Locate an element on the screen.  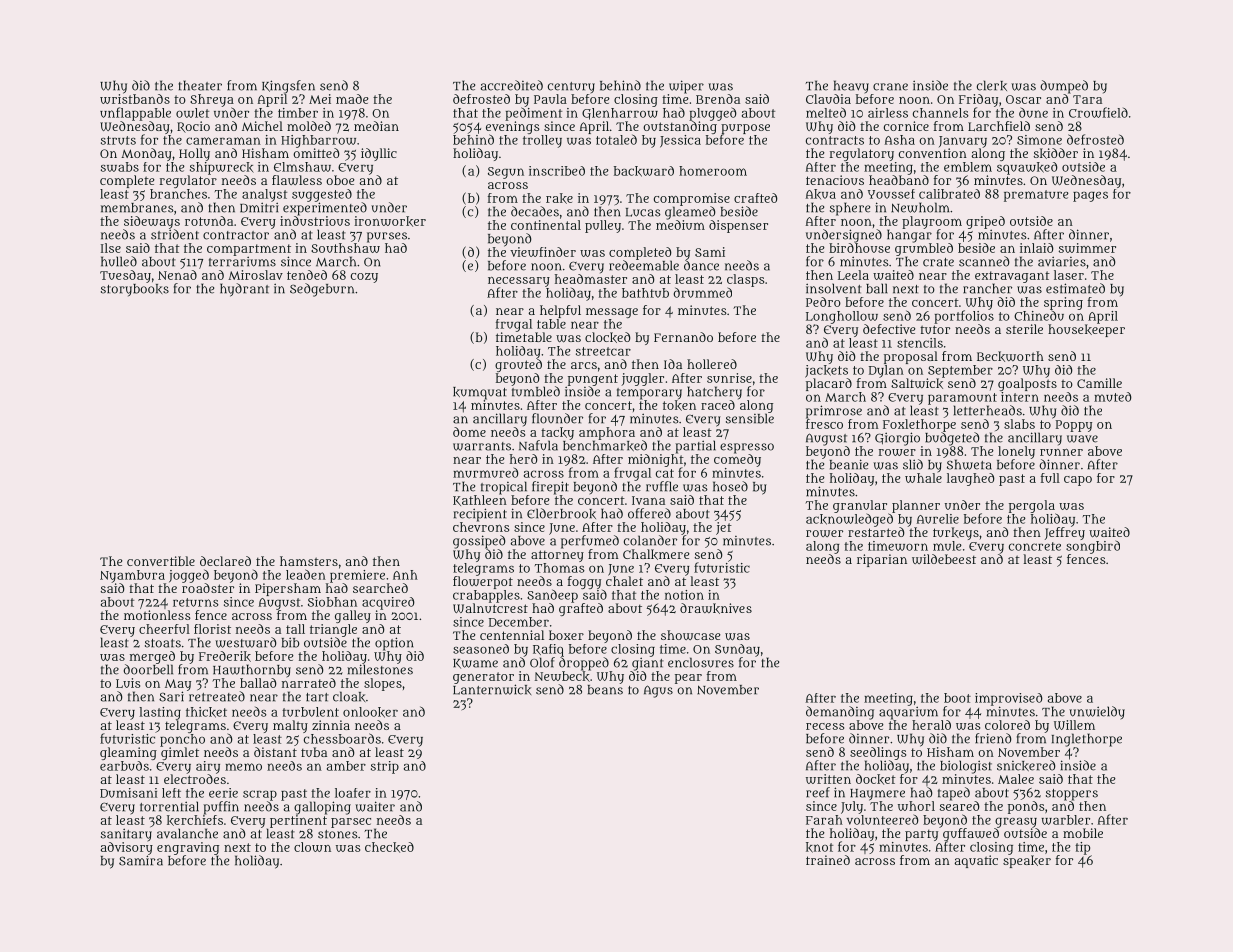
Giorgio is located at coordinates (897, 439).
